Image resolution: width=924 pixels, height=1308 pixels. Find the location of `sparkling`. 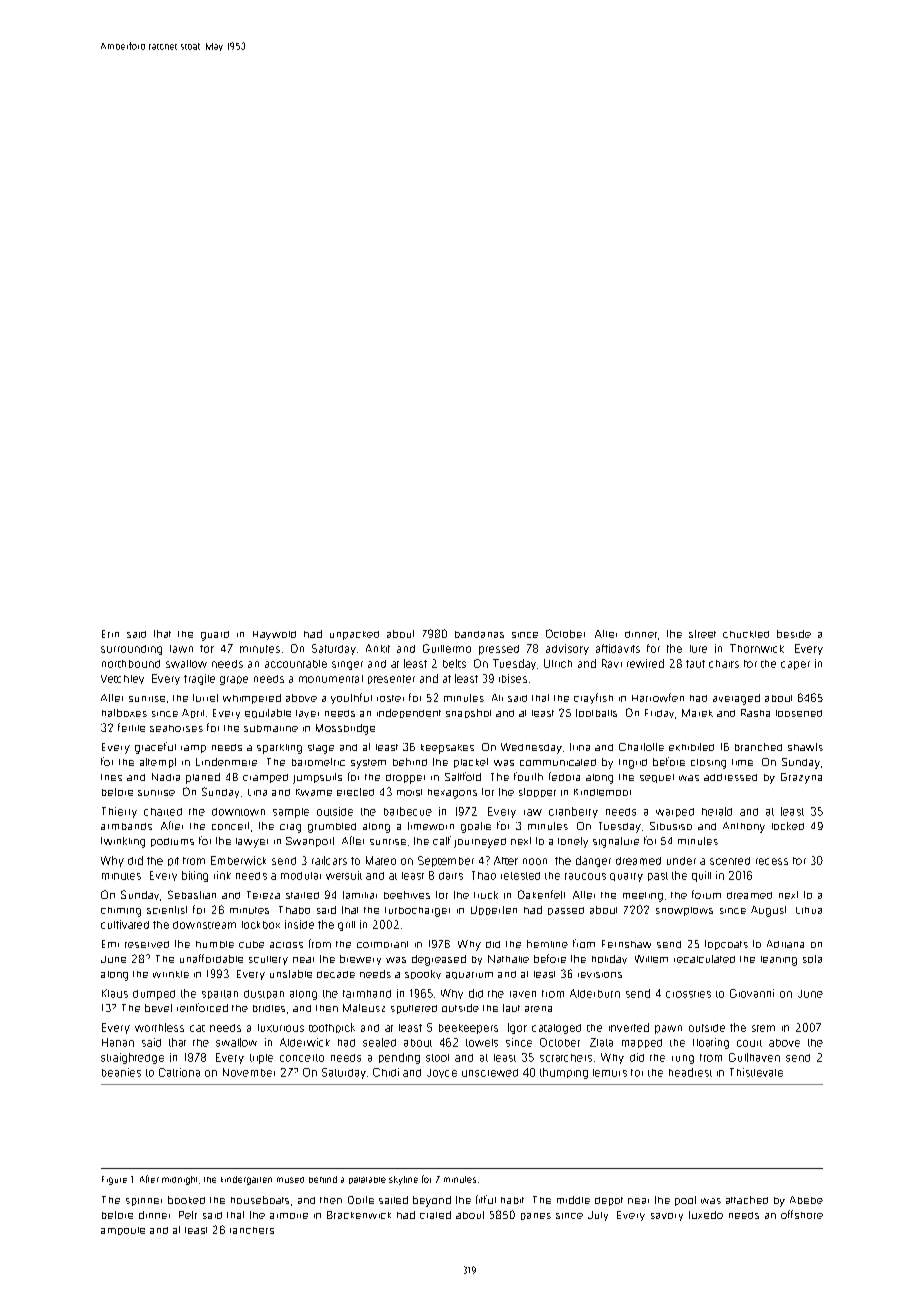

sparkling is located at coordinates (279, 749).
